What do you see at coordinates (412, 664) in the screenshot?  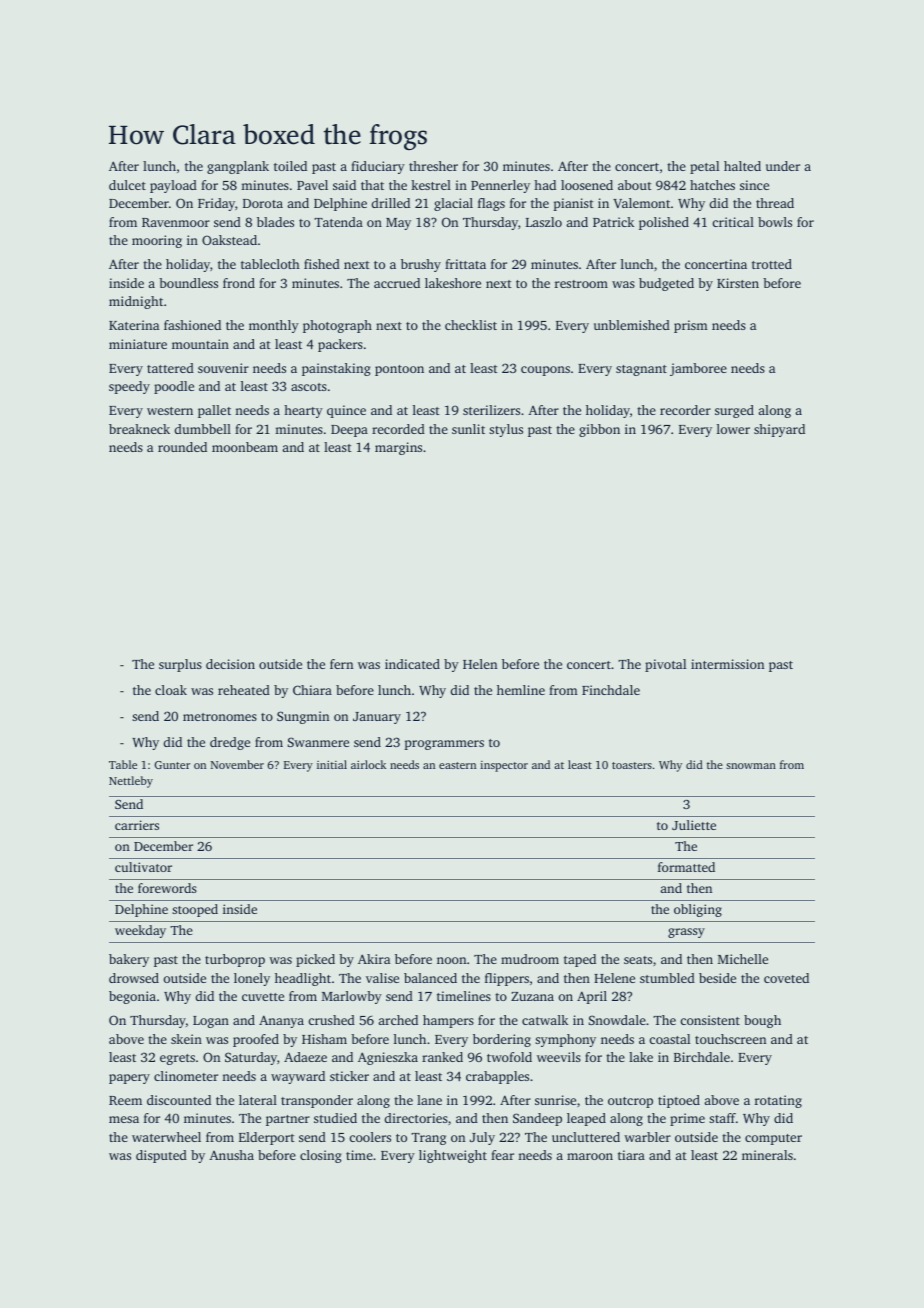 I see `indicated` at bounding box center [412, 664].
